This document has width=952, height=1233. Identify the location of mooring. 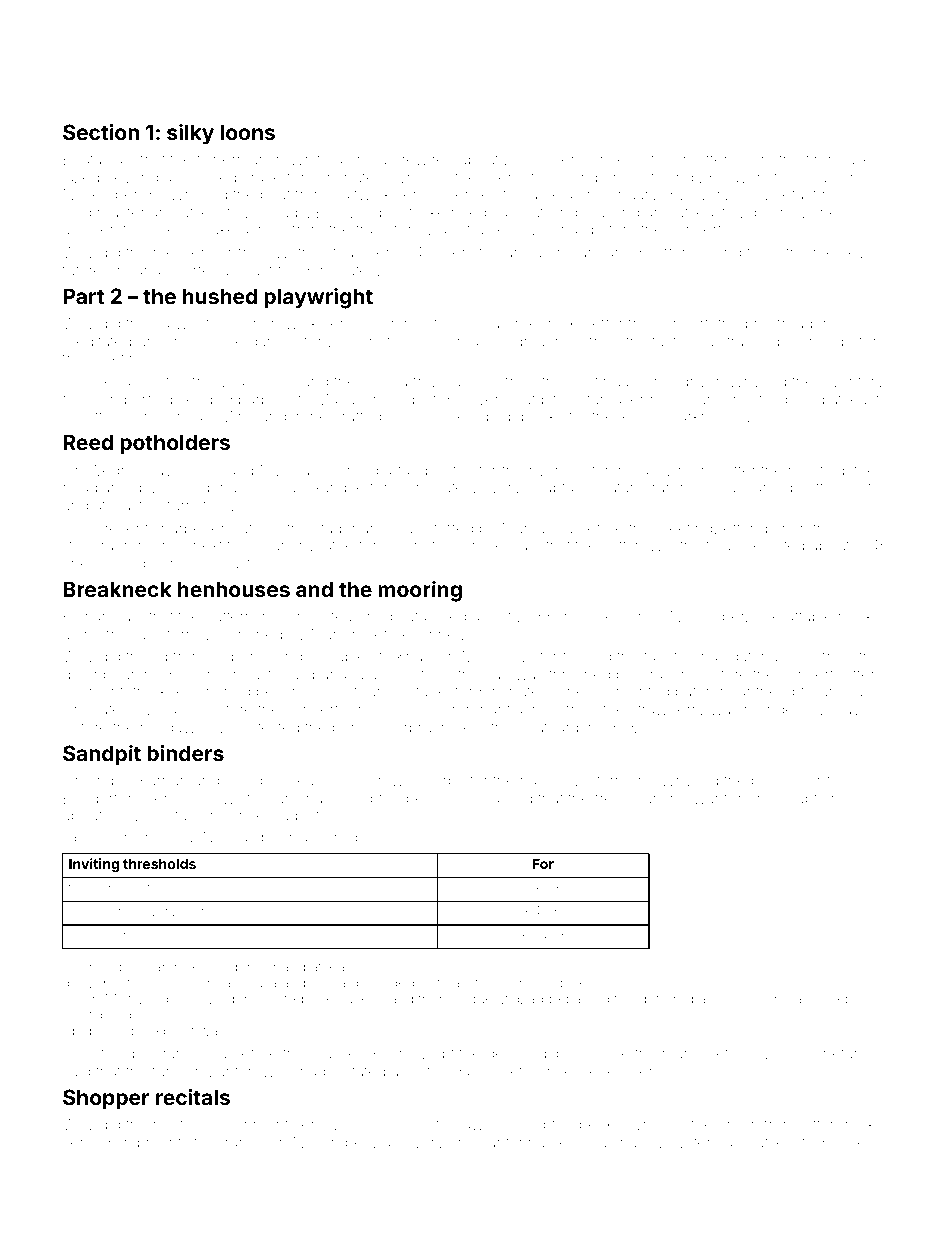
(420, 591).
